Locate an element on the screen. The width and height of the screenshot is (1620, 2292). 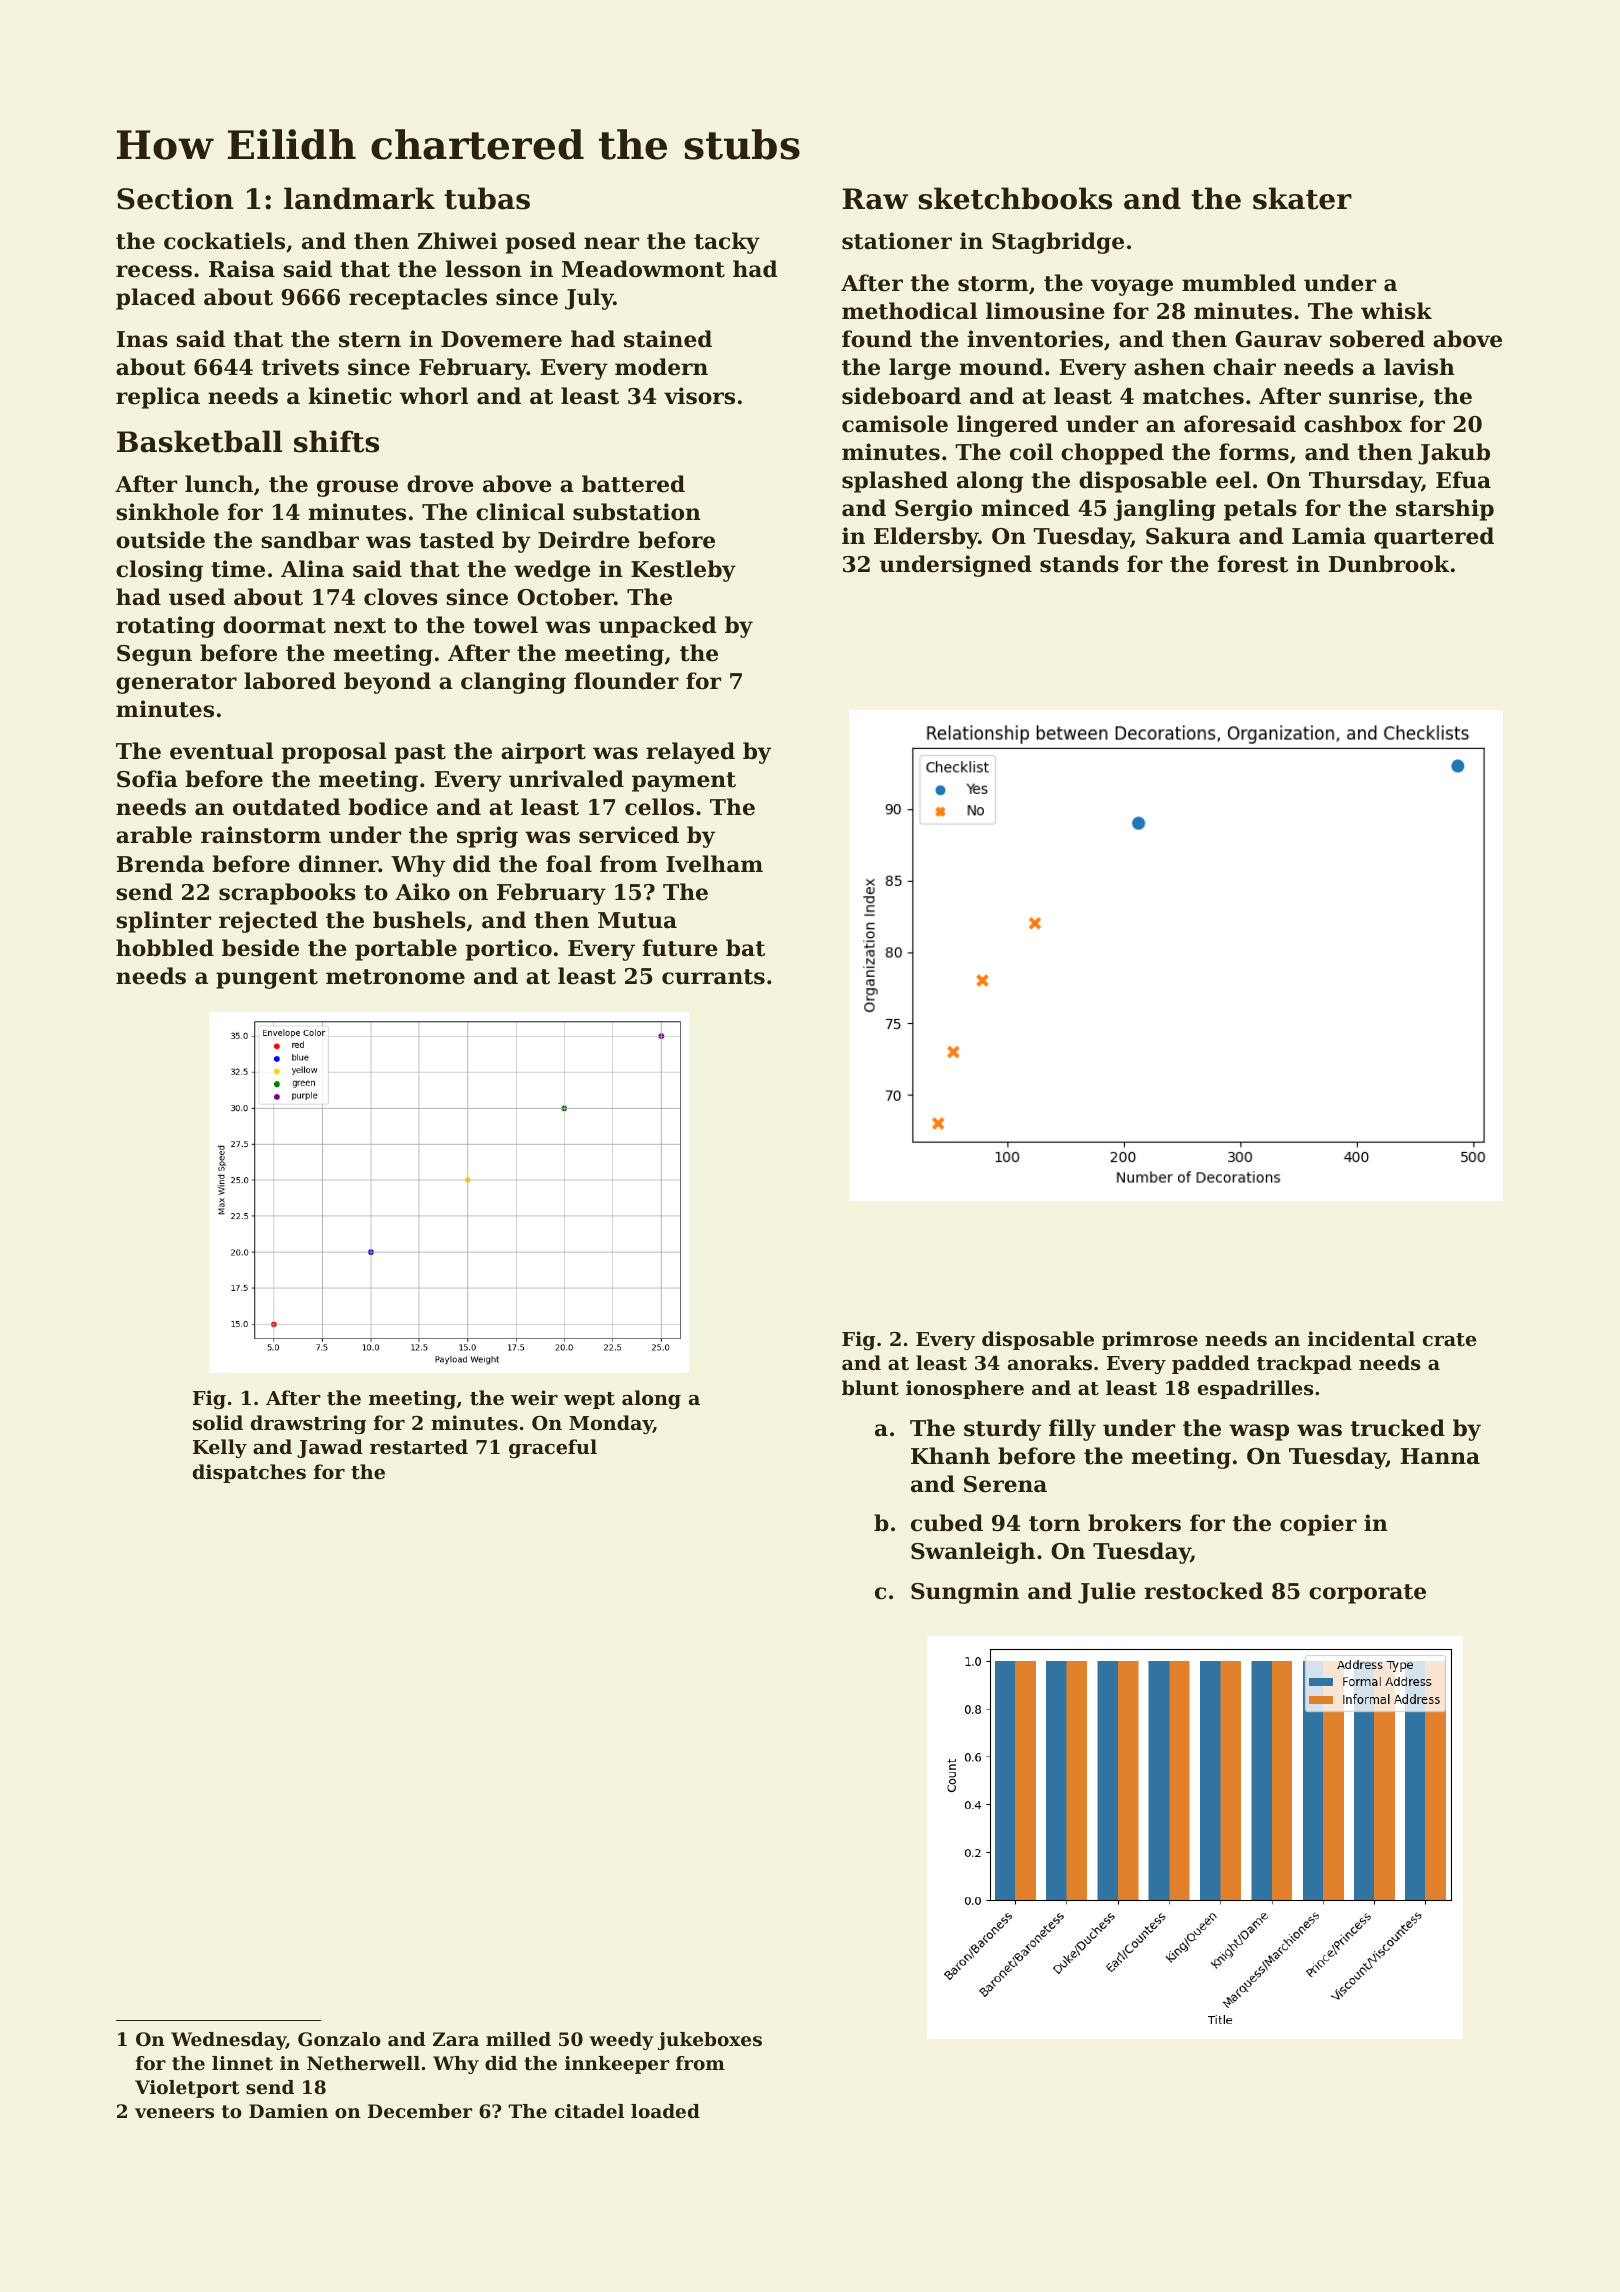
incidental is located at coordinates (1361, 1339).
